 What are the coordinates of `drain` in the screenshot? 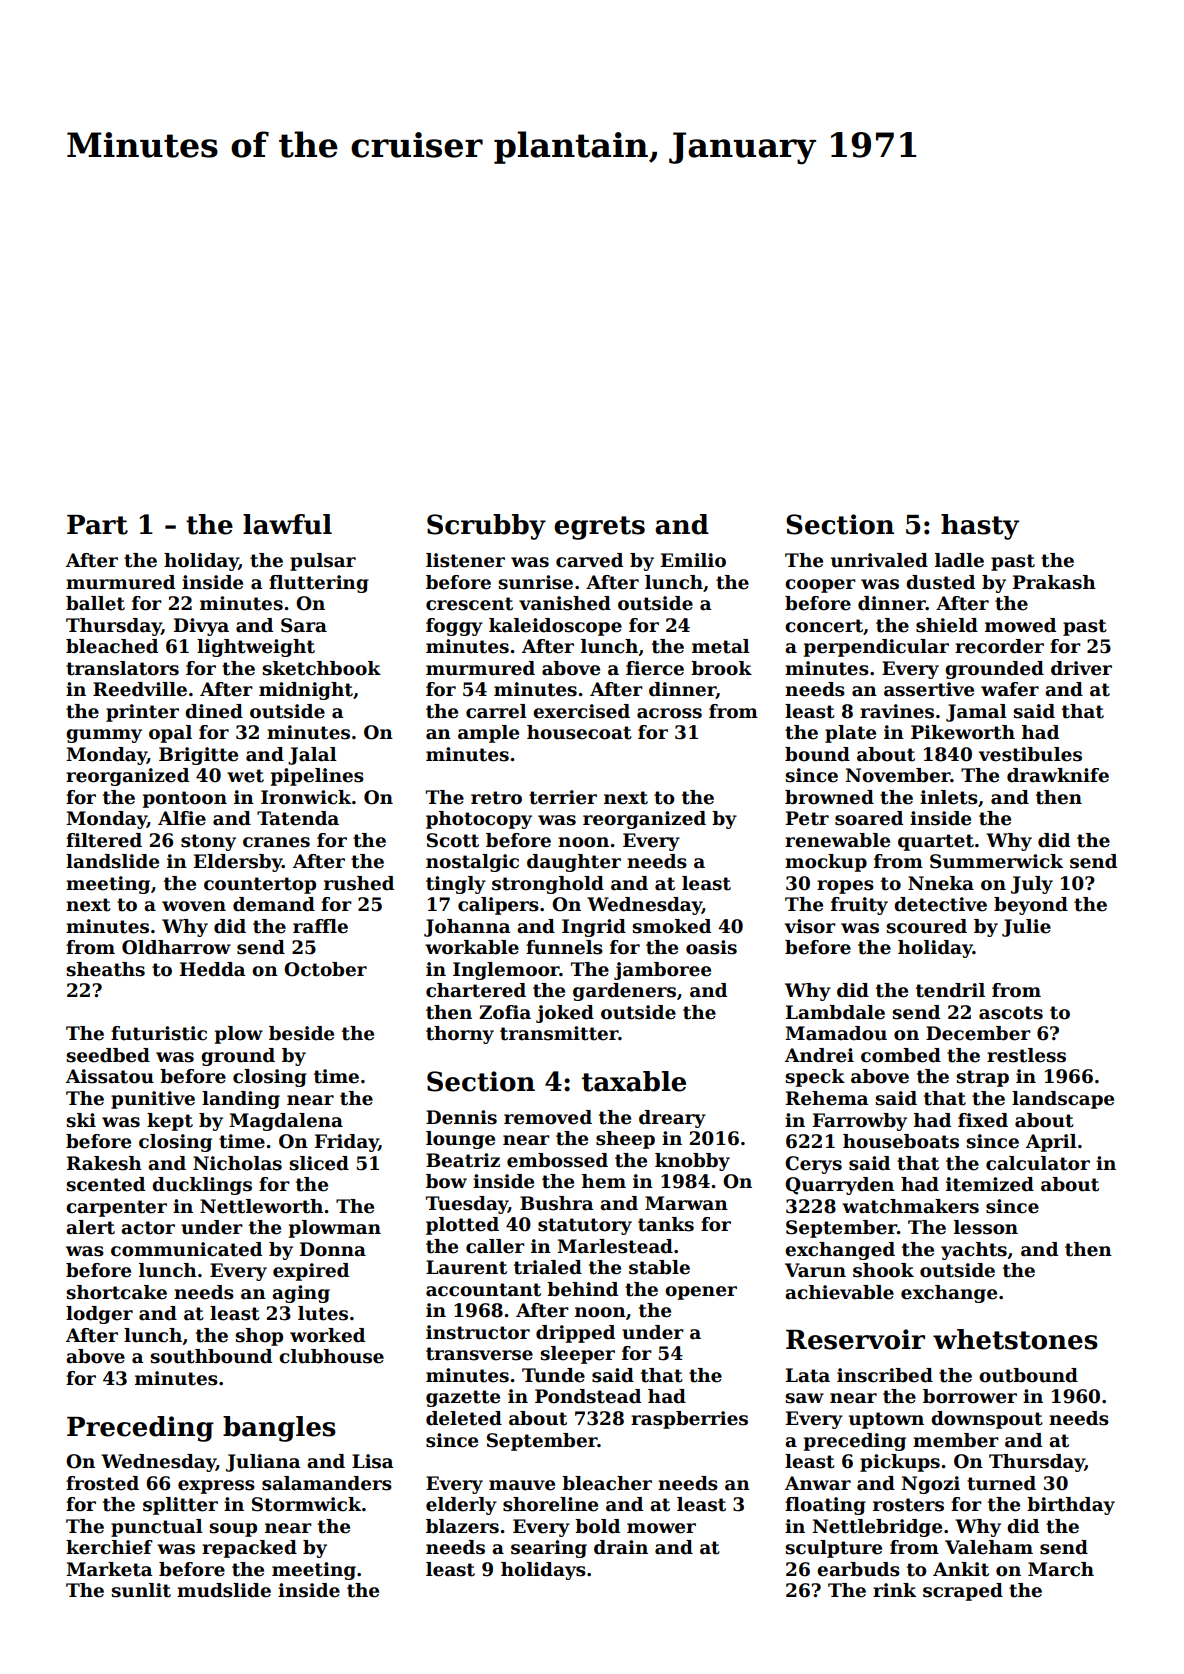 It's located at (621, 1547).
